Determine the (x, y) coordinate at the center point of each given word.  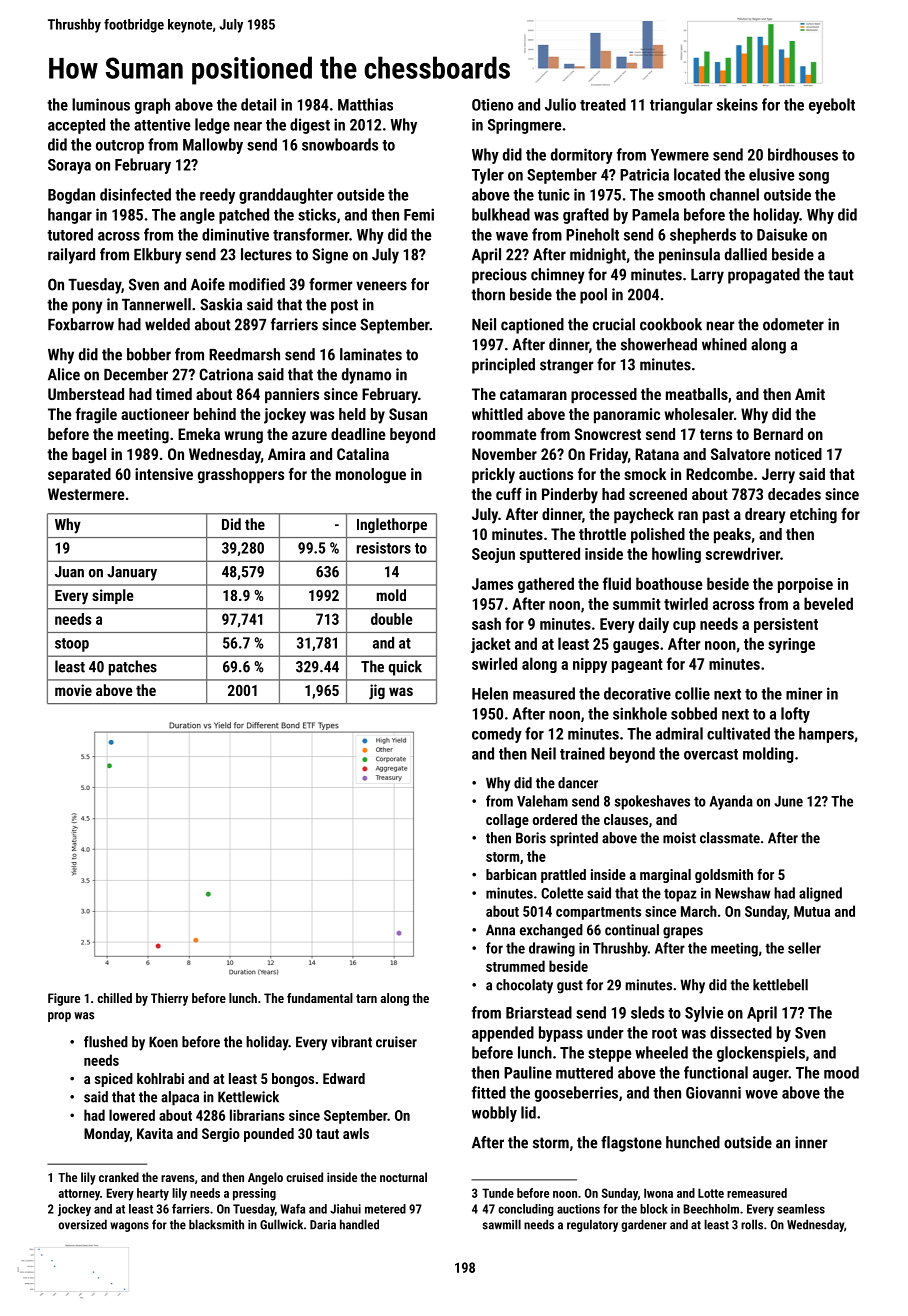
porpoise (805, 585)
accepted (76, 126)
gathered (546, 585)
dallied (746, 254)
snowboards (340, 144)
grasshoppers (241, 476)
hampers (826, 735)
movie (73, 690)
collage (507, 821)
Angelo (265, 1178)
